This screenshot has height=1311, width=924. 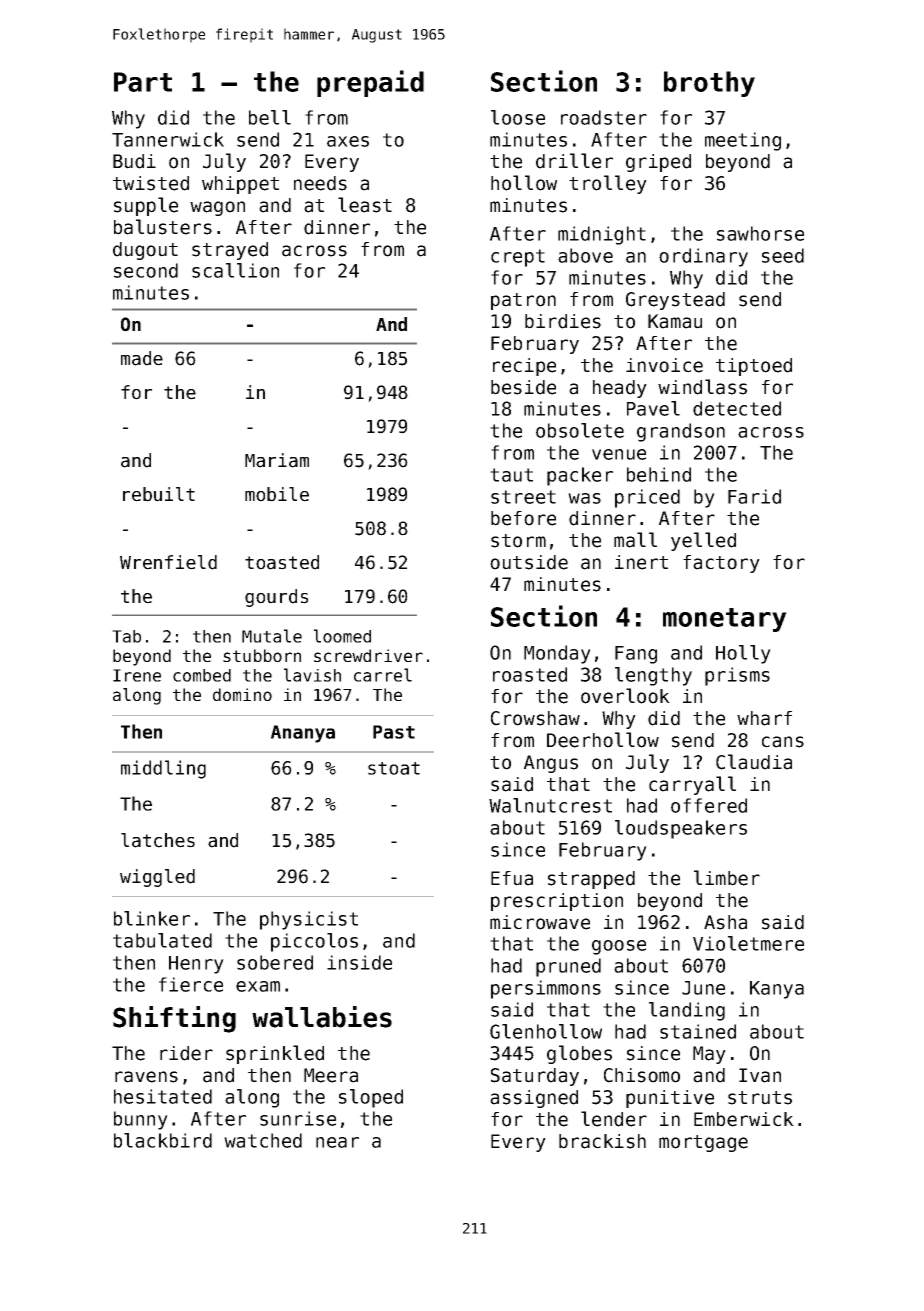 I want to click on roadster, so click(x=604, y=117).
